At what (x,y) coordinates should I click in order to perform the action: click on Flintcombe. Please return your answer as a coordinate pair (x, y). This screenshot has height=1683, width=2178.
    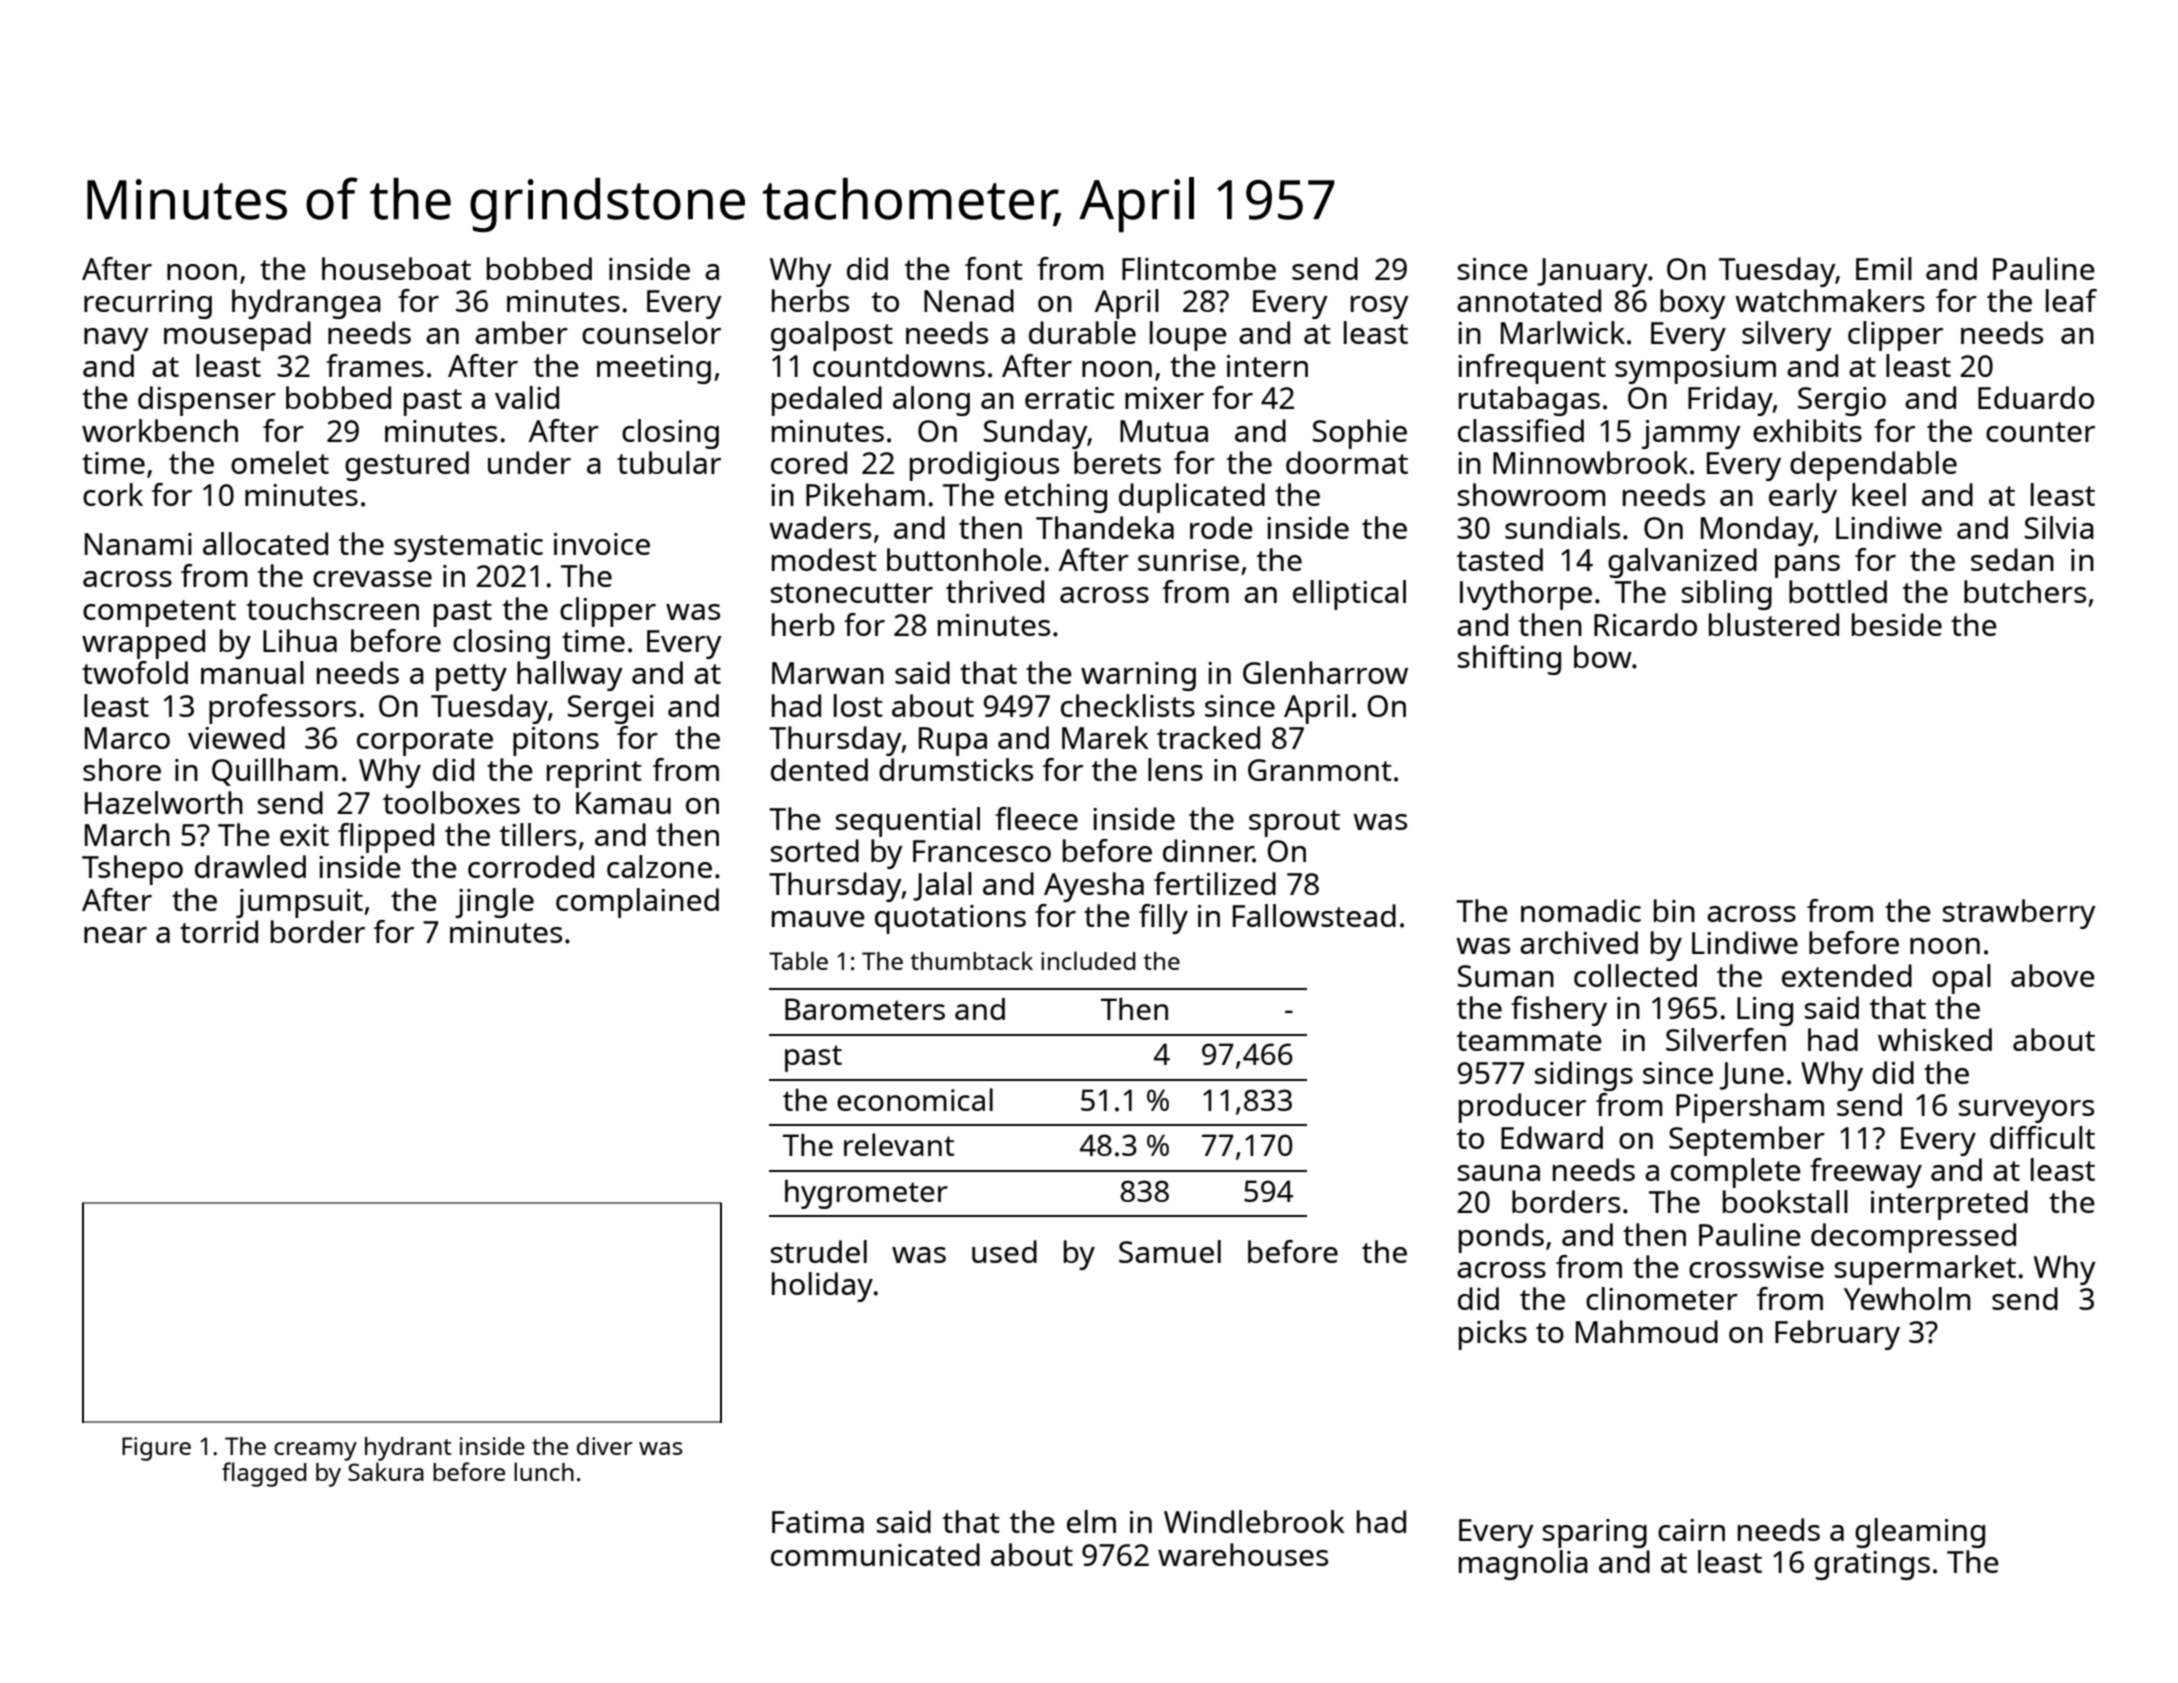
    Looking at the image, I should click on (1199, 268).
